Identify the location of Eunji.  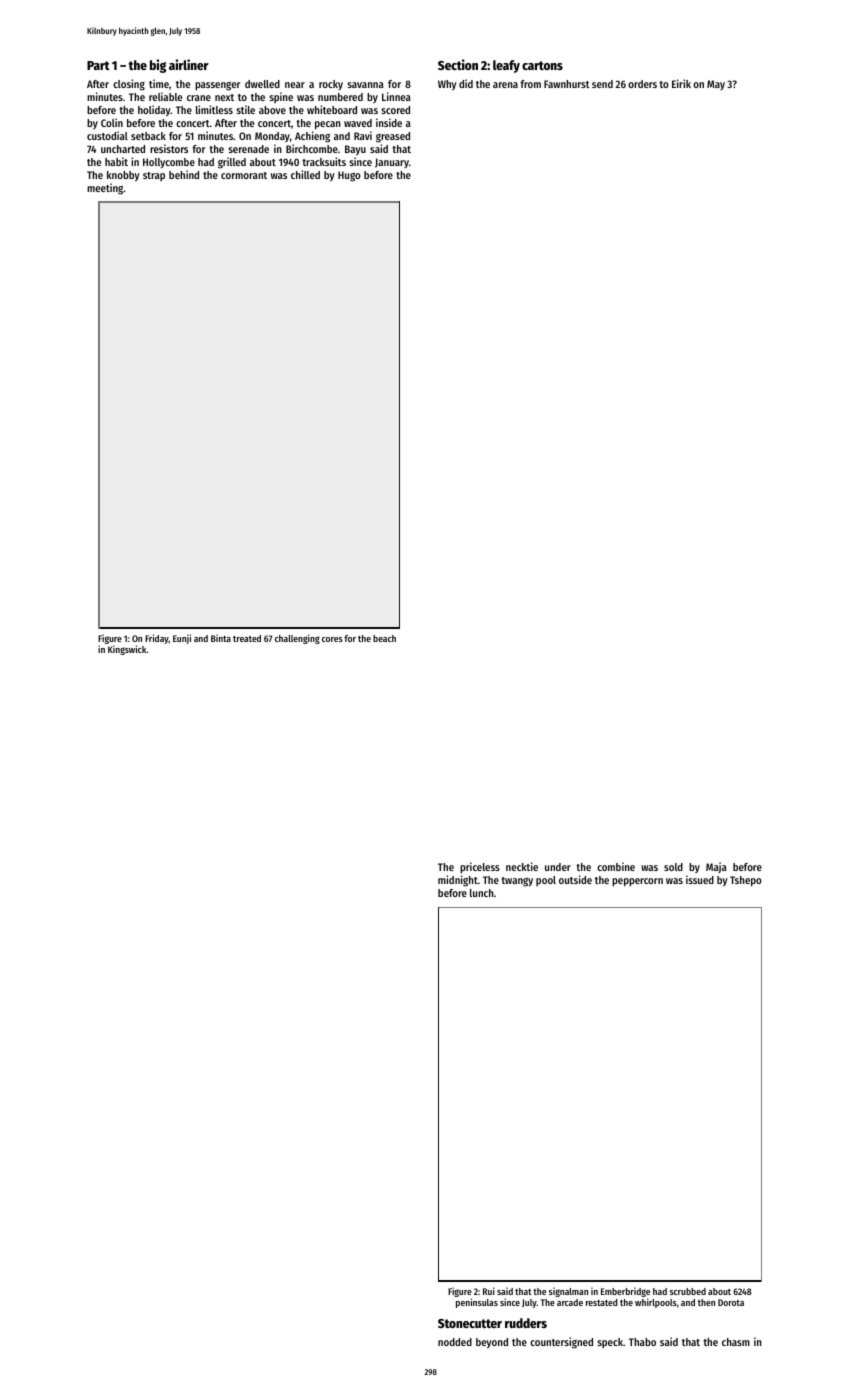
(182, 639).
